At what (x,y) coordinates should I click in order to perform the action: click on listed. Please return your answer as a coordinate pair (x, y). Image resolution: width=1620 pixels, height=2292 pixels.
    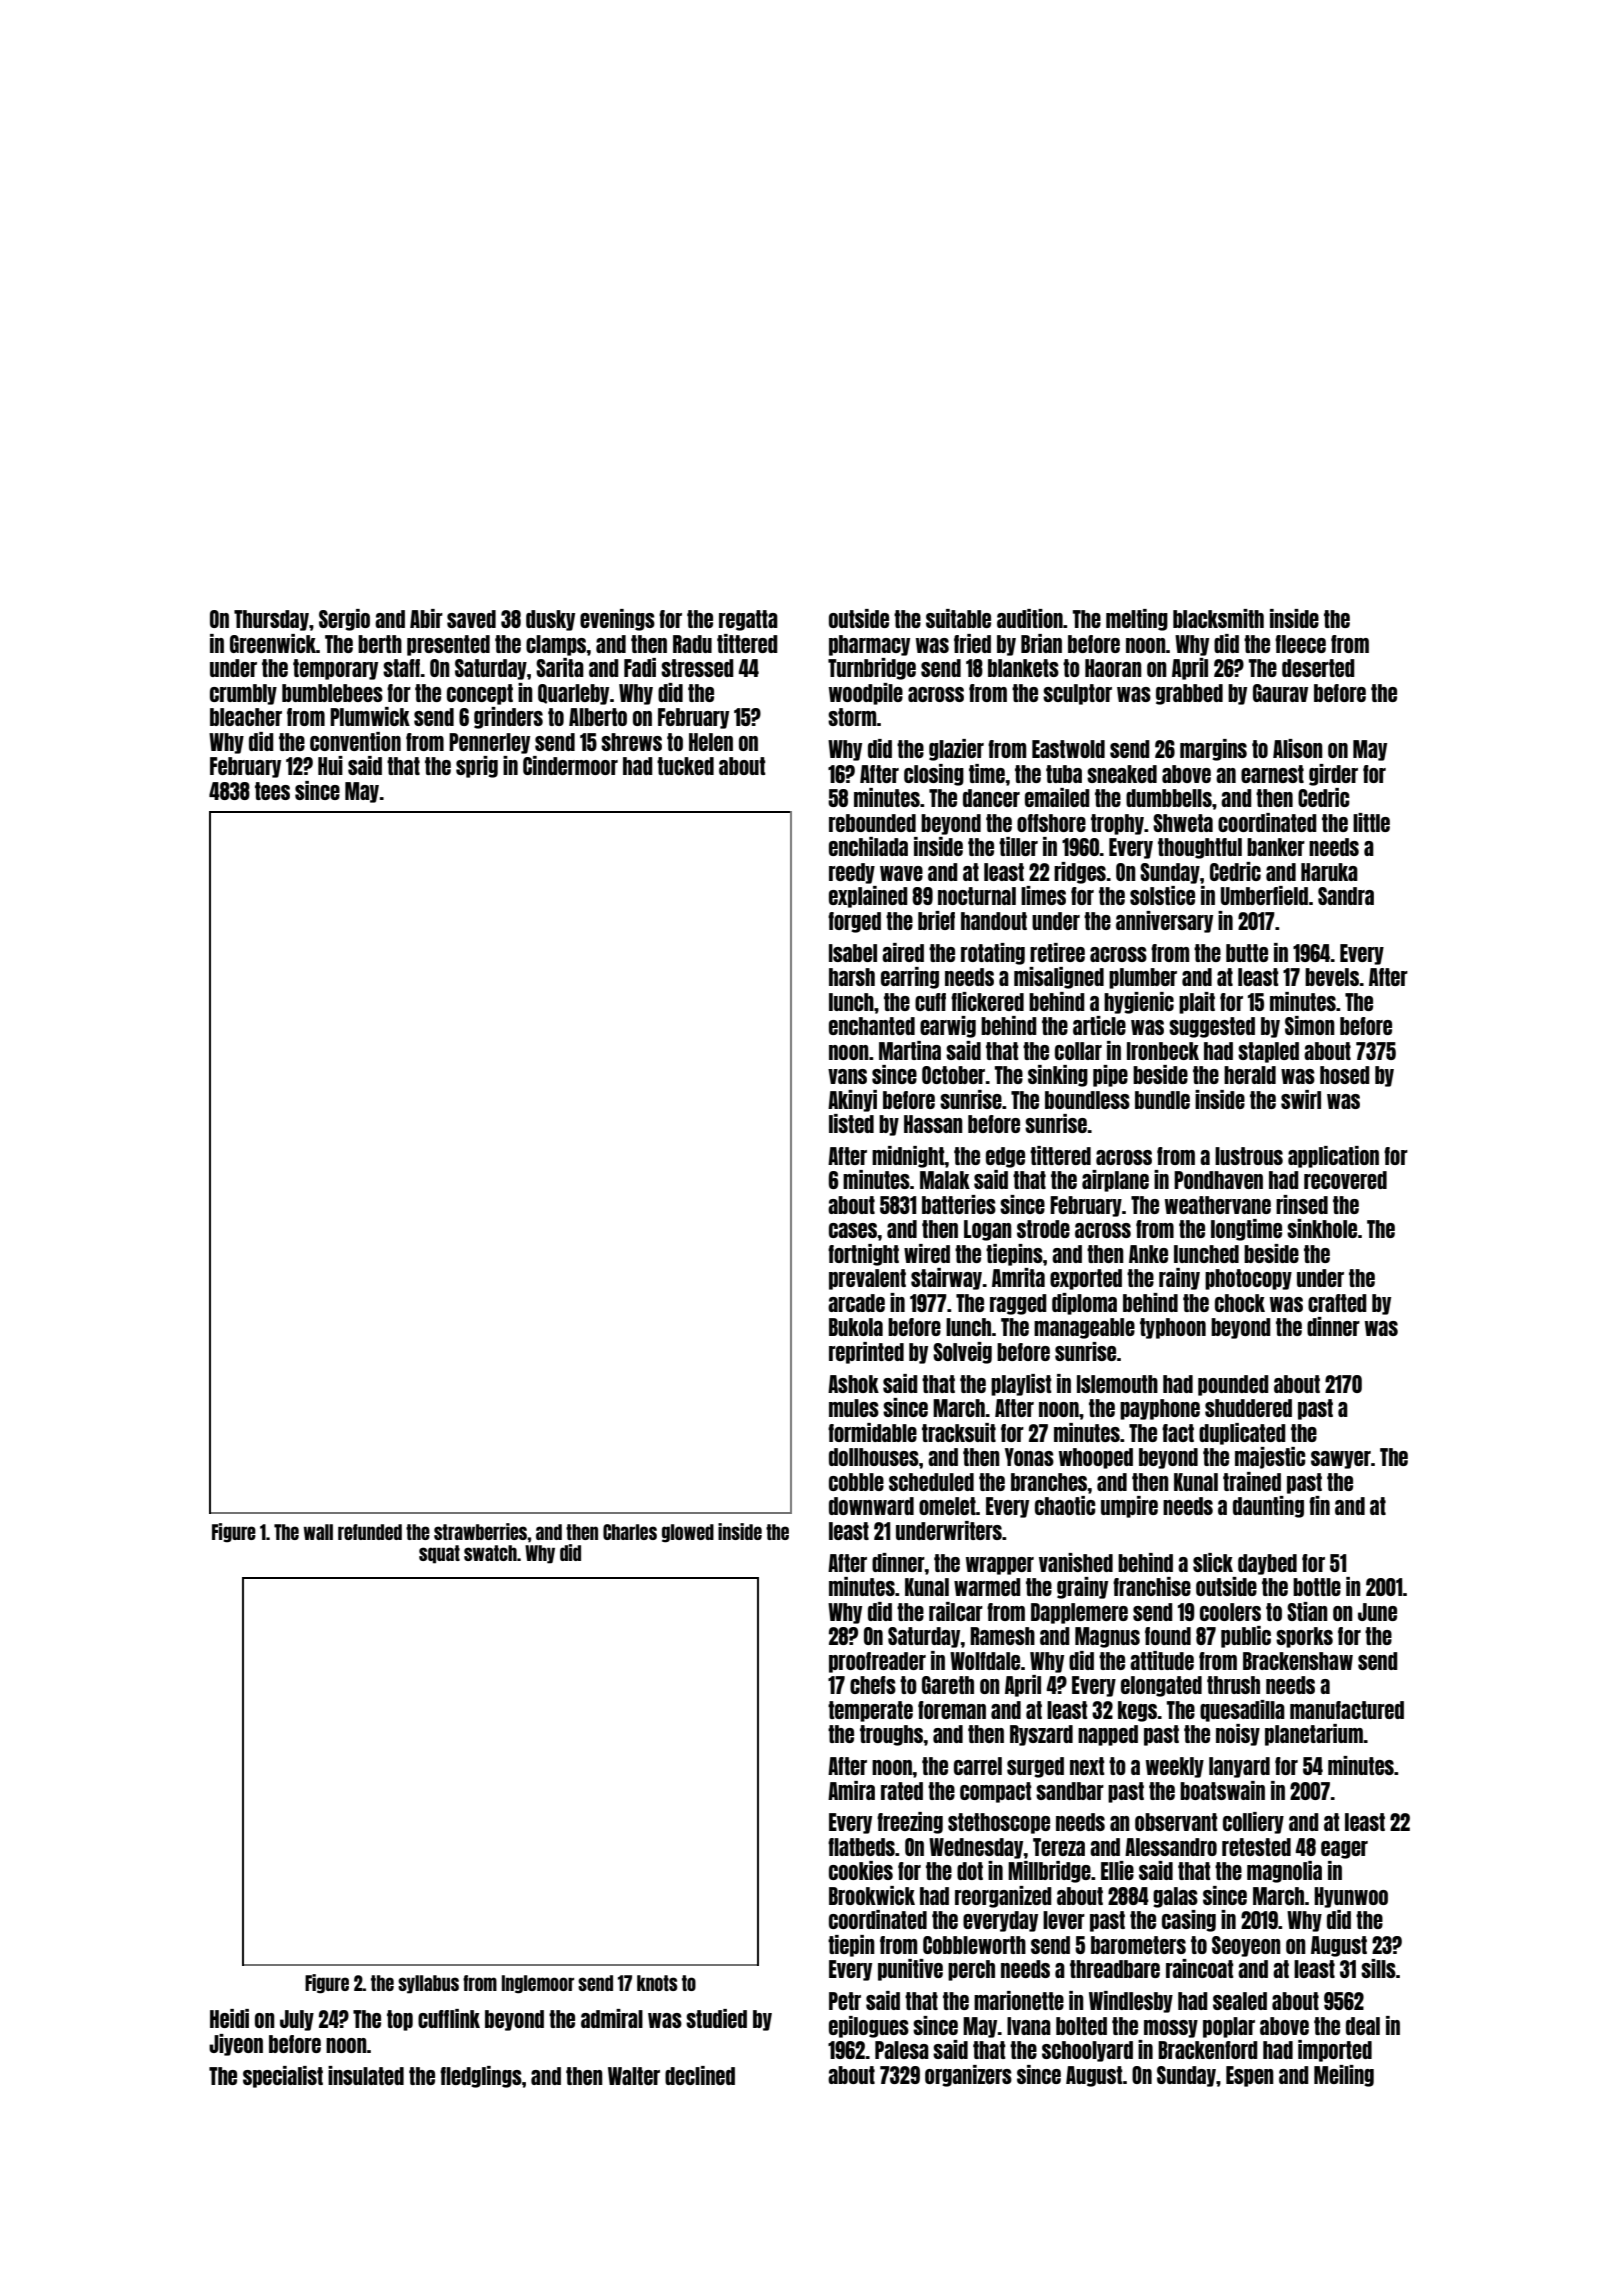
    Looking at the image, I should click on (851, 1123).
